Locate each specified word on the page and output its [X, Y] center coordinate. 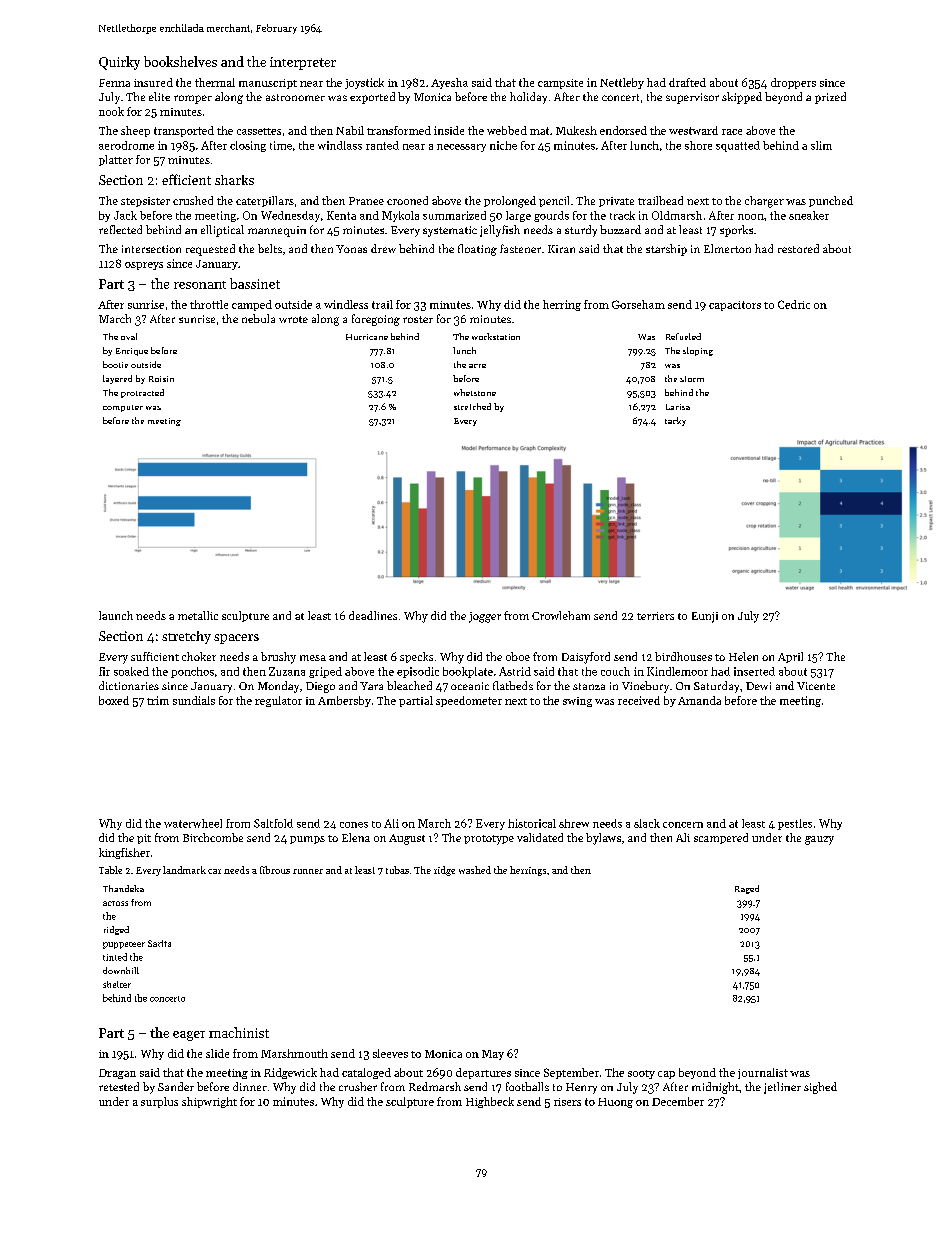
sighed [820, 1088]
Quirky [119, 63]
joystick [364, 83]
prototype [489, 840]
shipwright [209, 1102]
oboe [518, 656]
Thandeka [123, 888]
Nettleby [622, 83]
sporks [736, 231]
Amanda [699, 700]
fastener [520, 248]
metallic [198, 615]
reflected [120, 229]
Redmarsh [435, 1086]
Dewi [758, 686]
